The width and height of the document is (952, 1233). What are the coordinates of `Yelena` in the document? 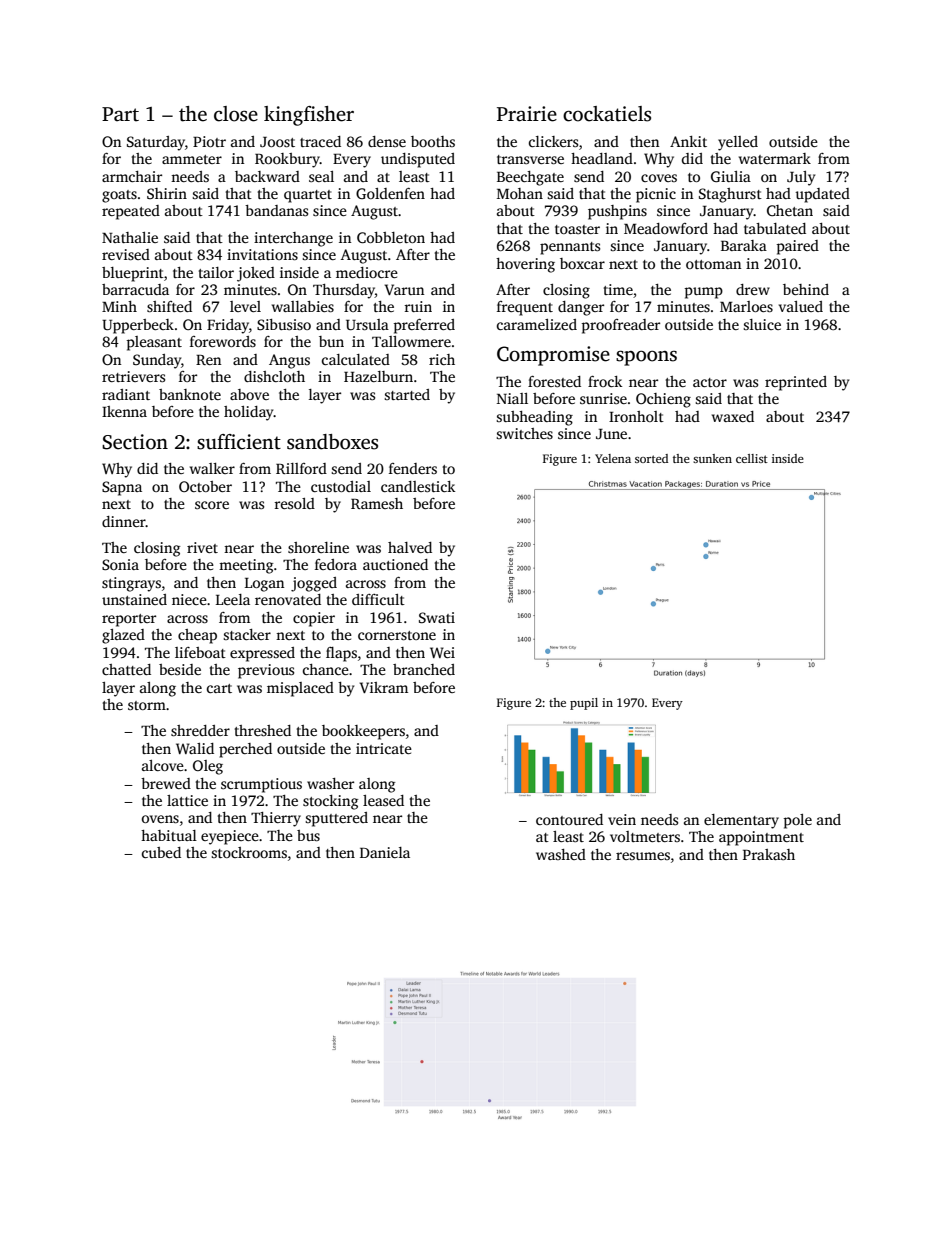 It's located at (613, 458).
